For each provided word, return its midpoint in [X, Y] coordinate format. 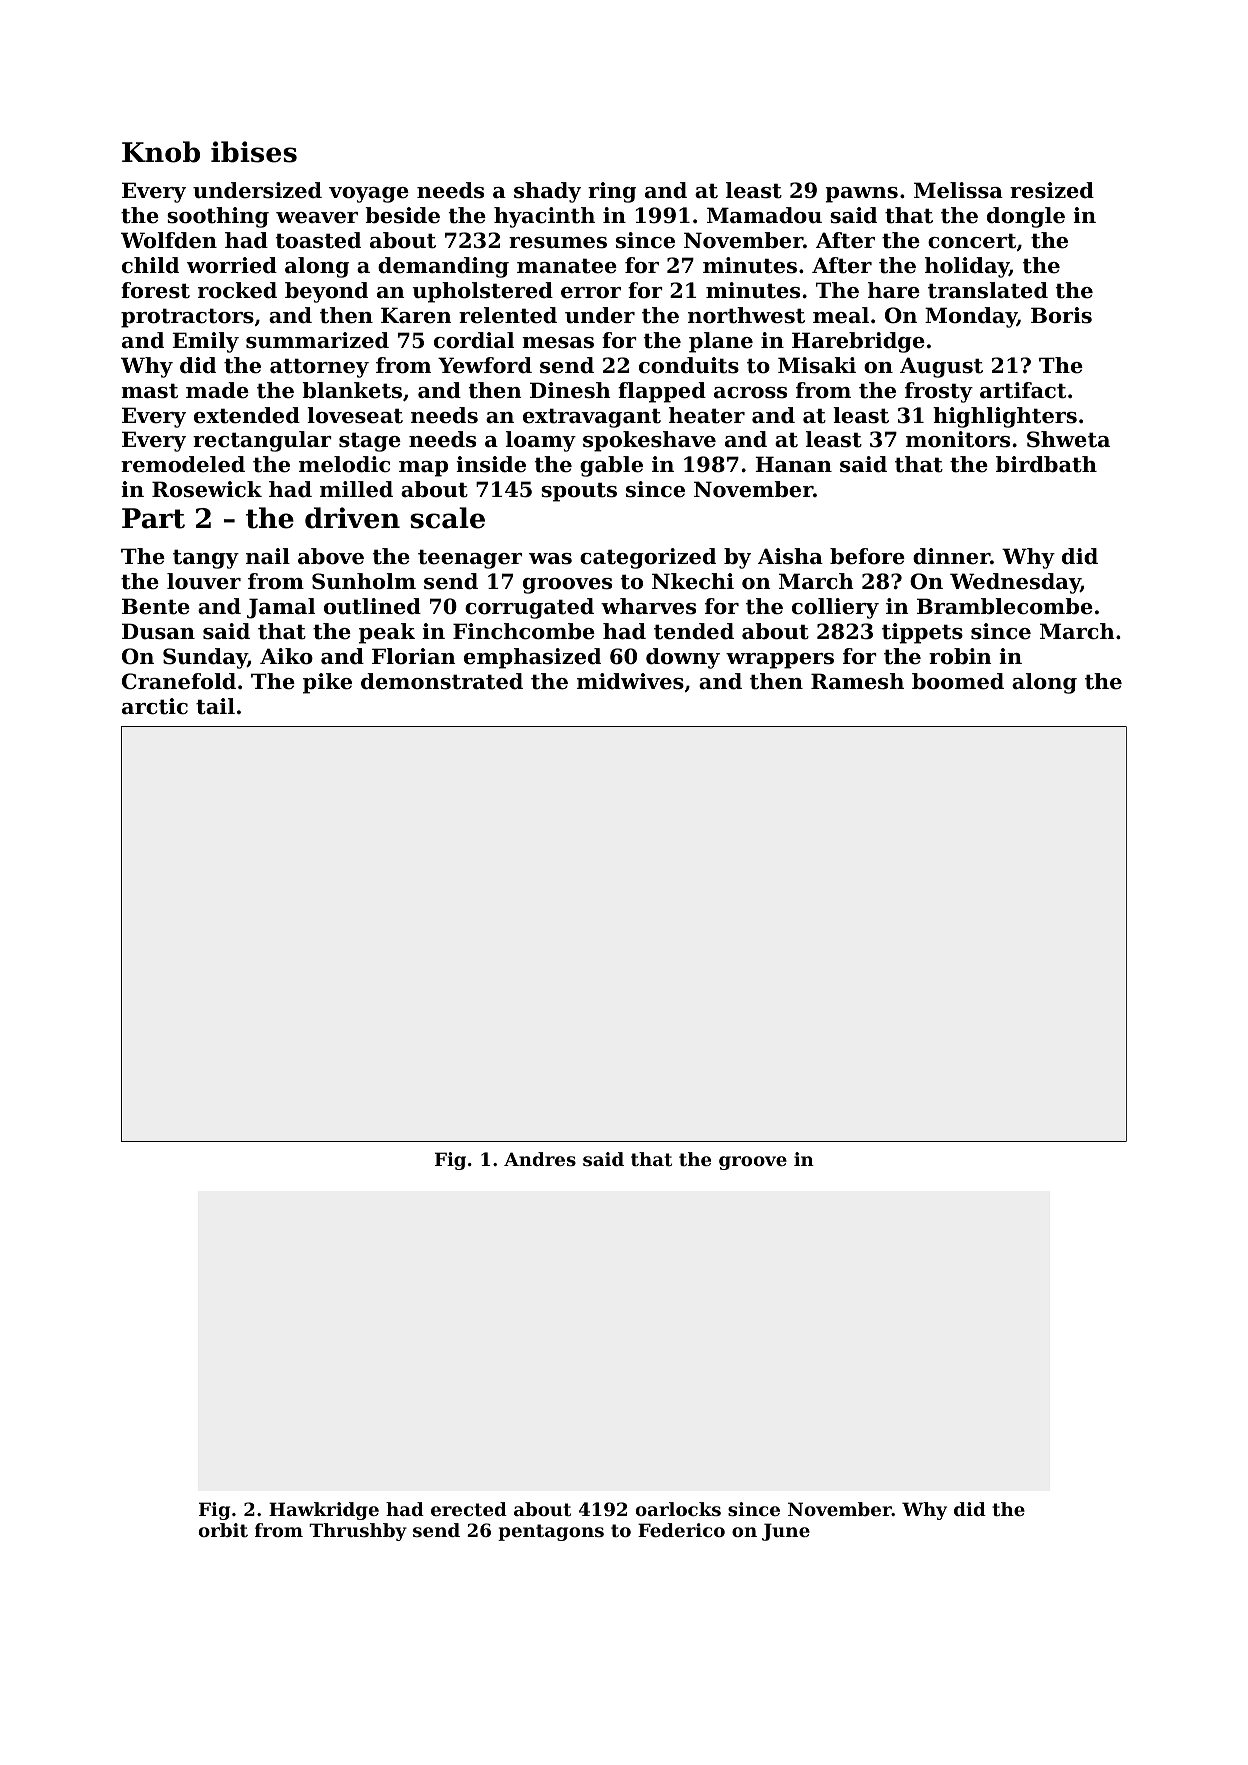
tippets [922, 633]
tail [215, 706]
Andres [540, 1159]
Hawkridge [324, 1511]
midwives [630, 681]
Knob [161, 152]
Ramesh [857, 681]
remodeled [183, 464]
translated [988, 290]
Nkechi [693, 581]
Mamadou [764, 215]
